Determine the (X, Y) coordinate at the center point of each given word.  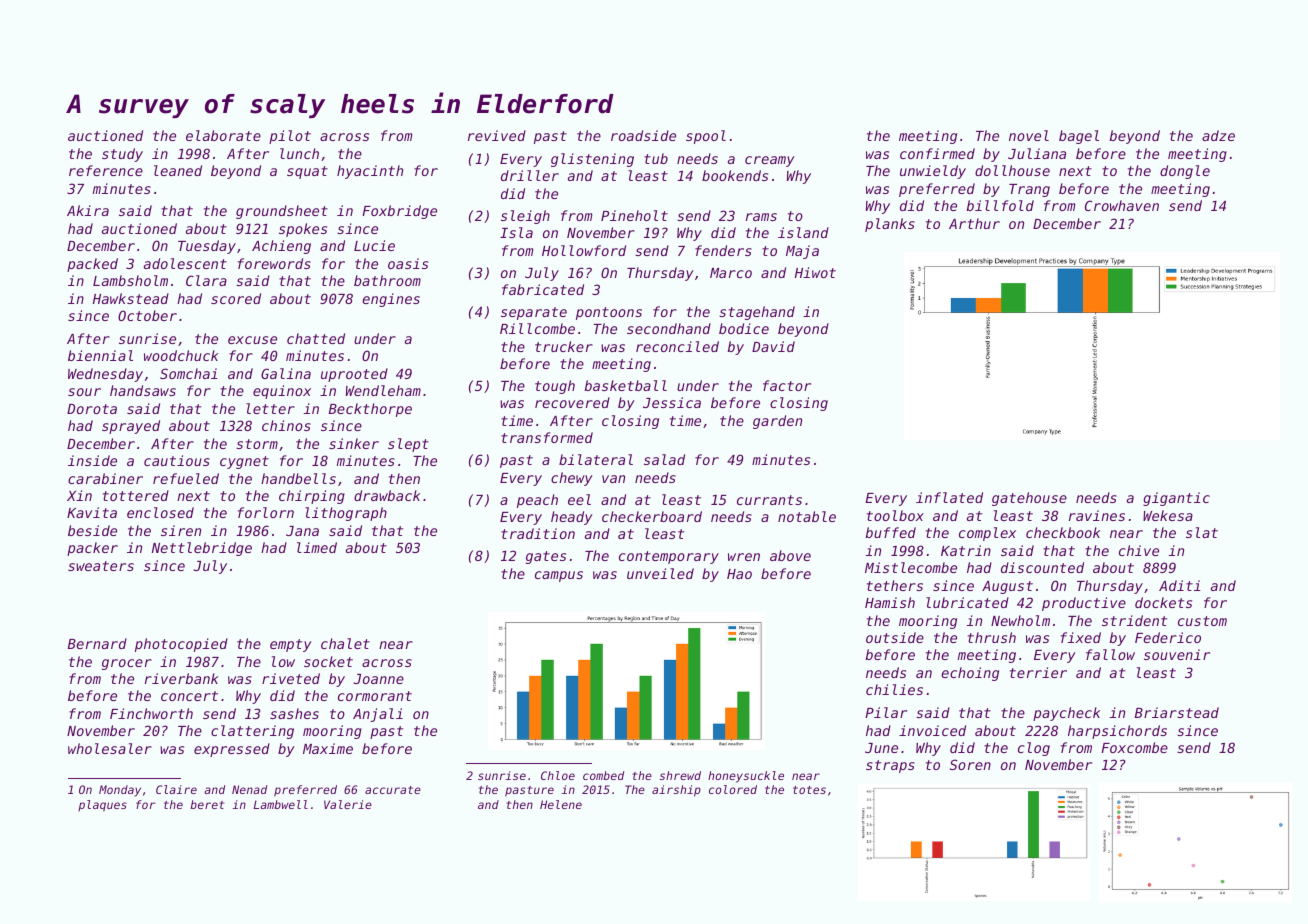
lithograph (346, 514)
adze (1218, 135)
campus (559, 576)
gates (546, 557)
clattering (252, 732)
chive (1139, 550)
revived (497, 135)
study (122, 155)
